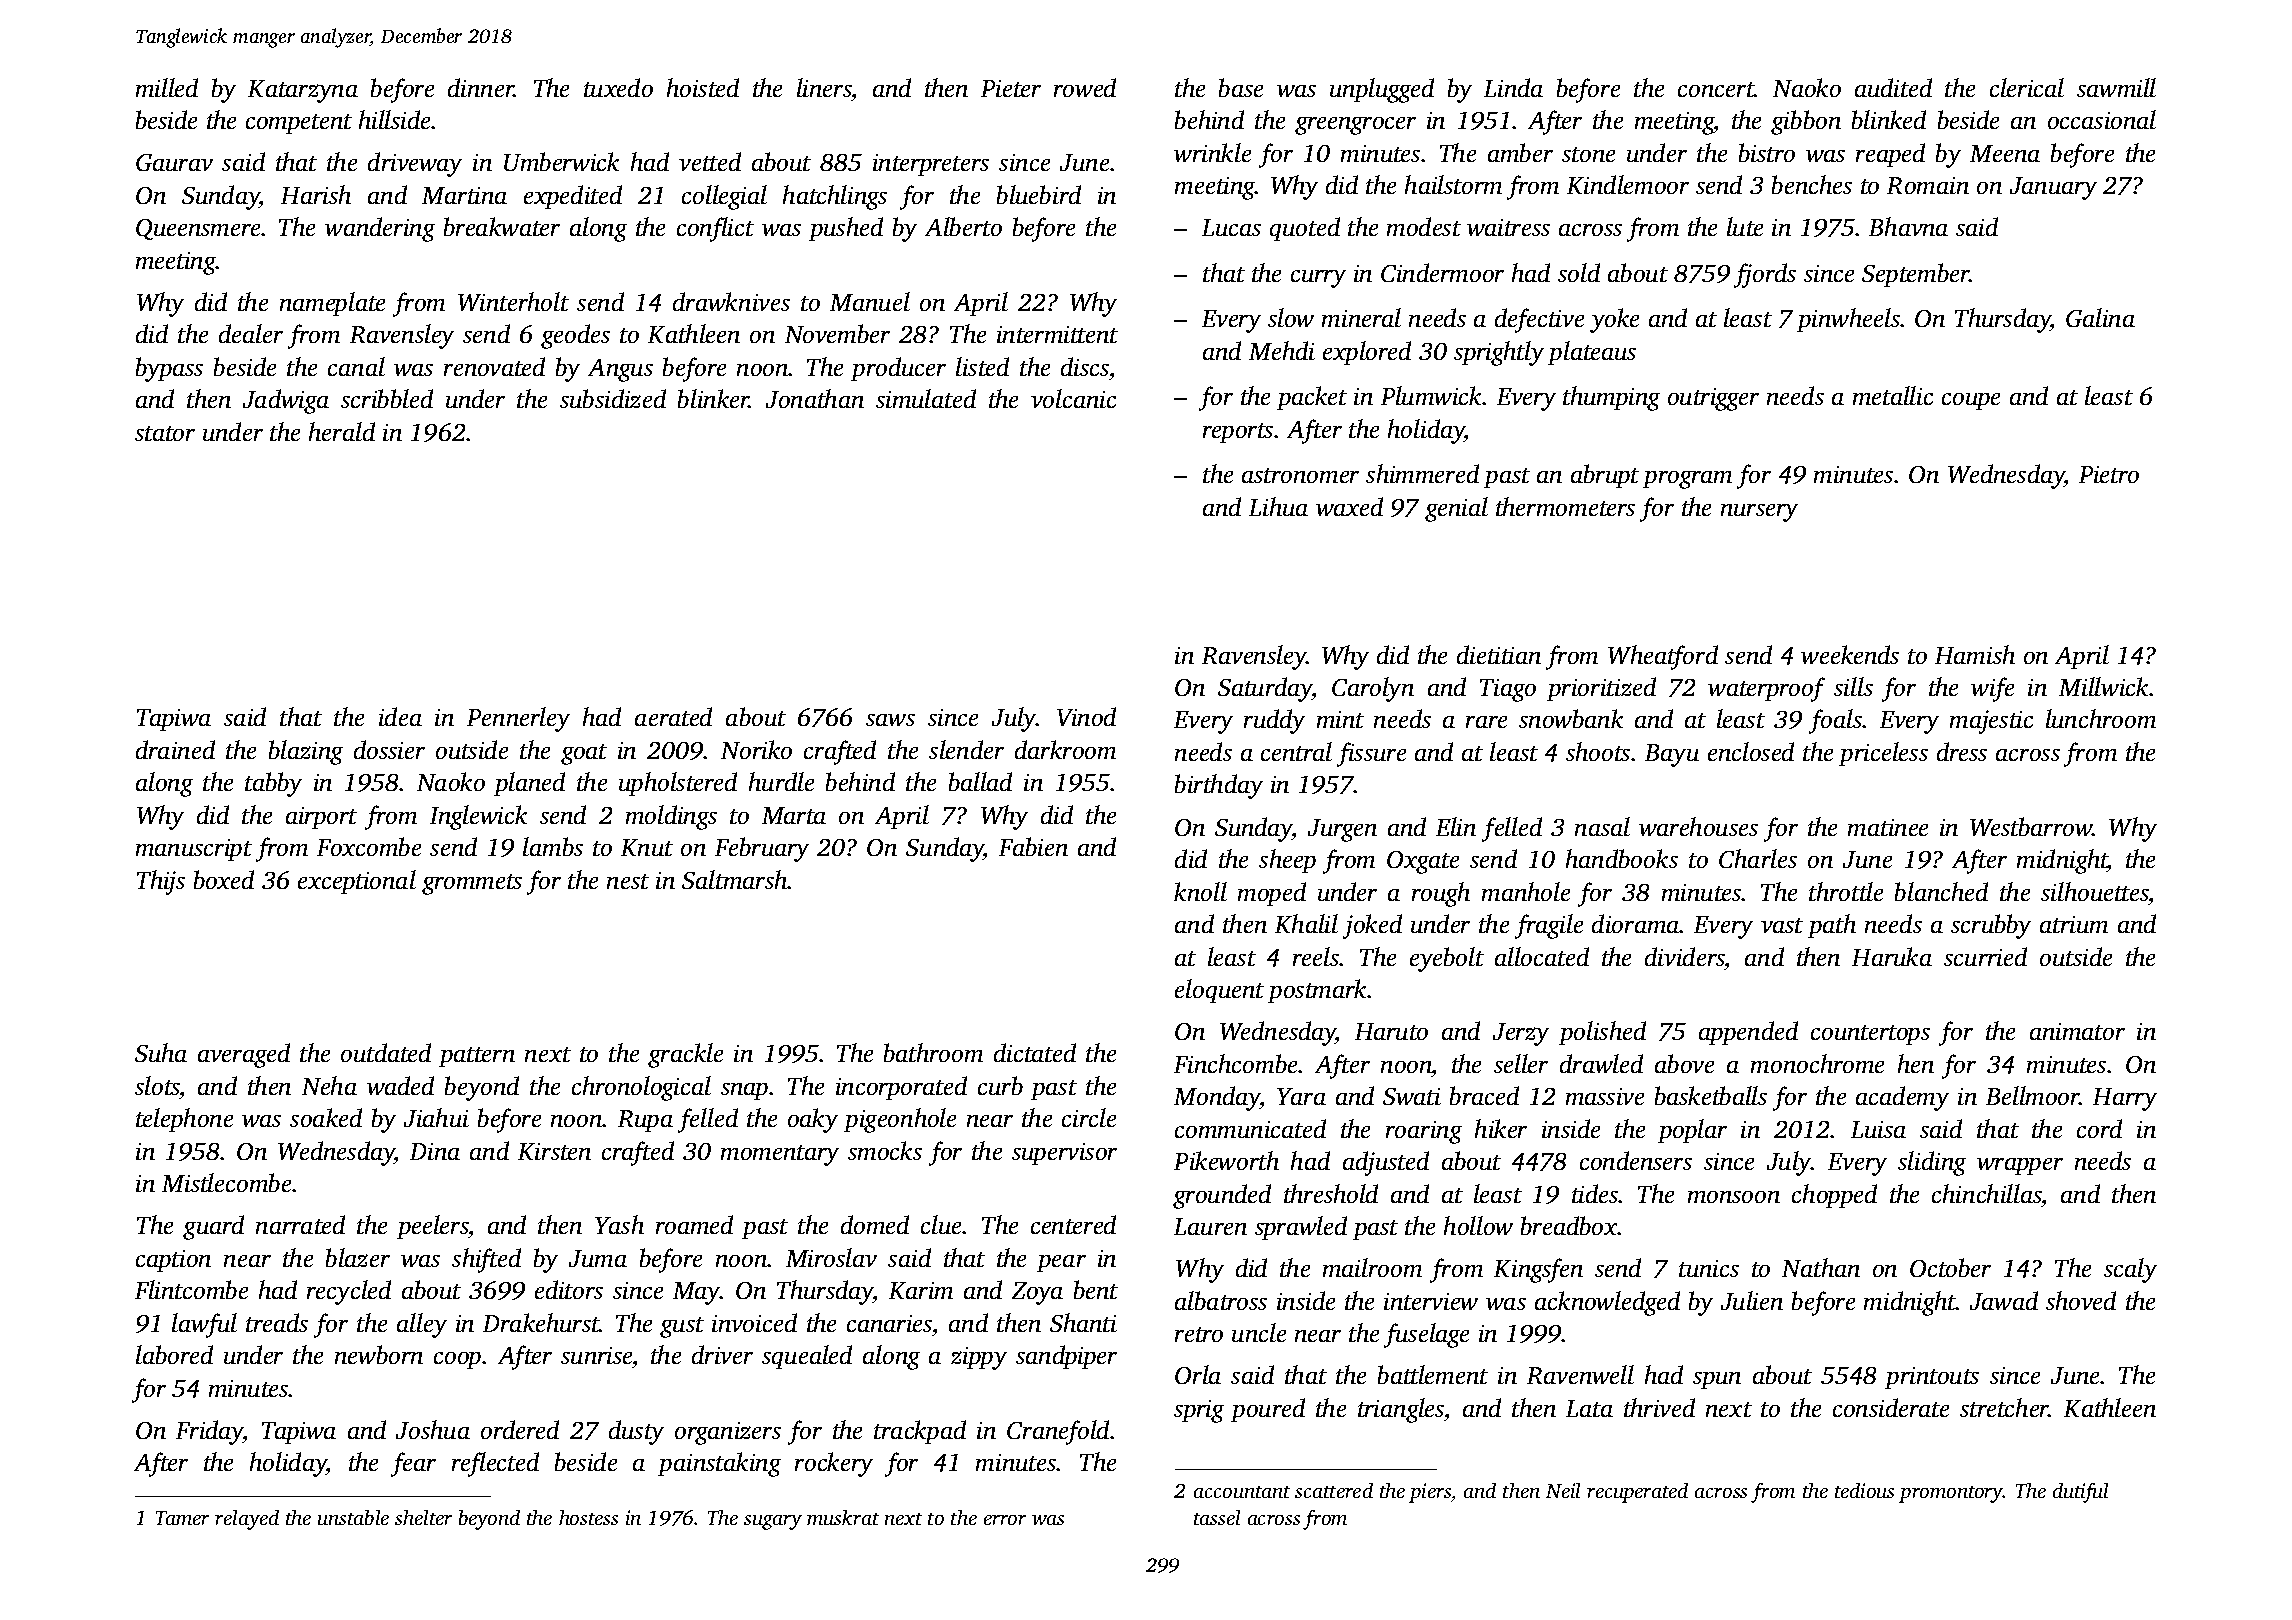 The height and width of the screenshot is (1620, 2292). I want to click on stator, so click(165, 433).
